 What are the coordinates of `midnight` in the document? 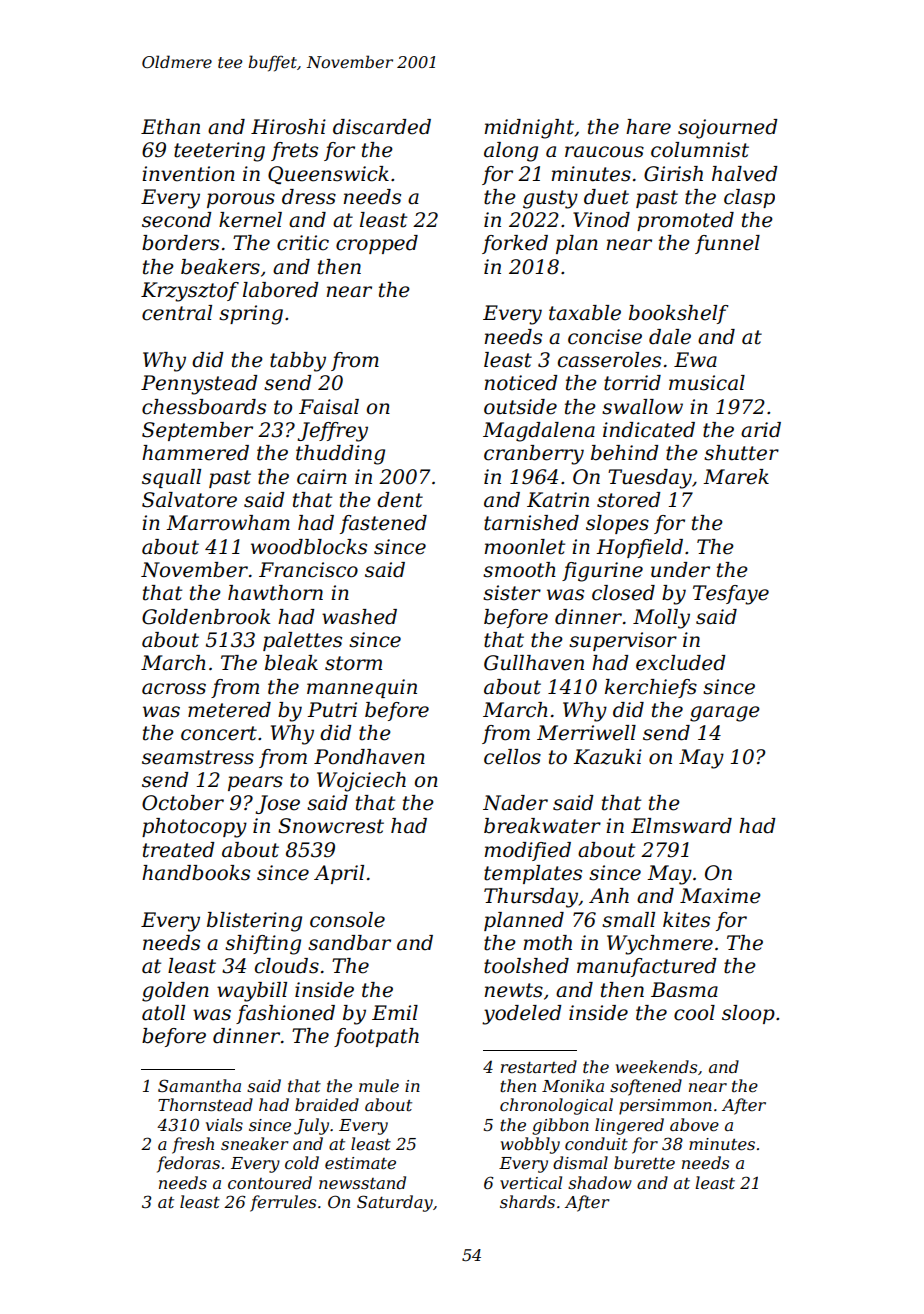 It's located at (529, 129).
